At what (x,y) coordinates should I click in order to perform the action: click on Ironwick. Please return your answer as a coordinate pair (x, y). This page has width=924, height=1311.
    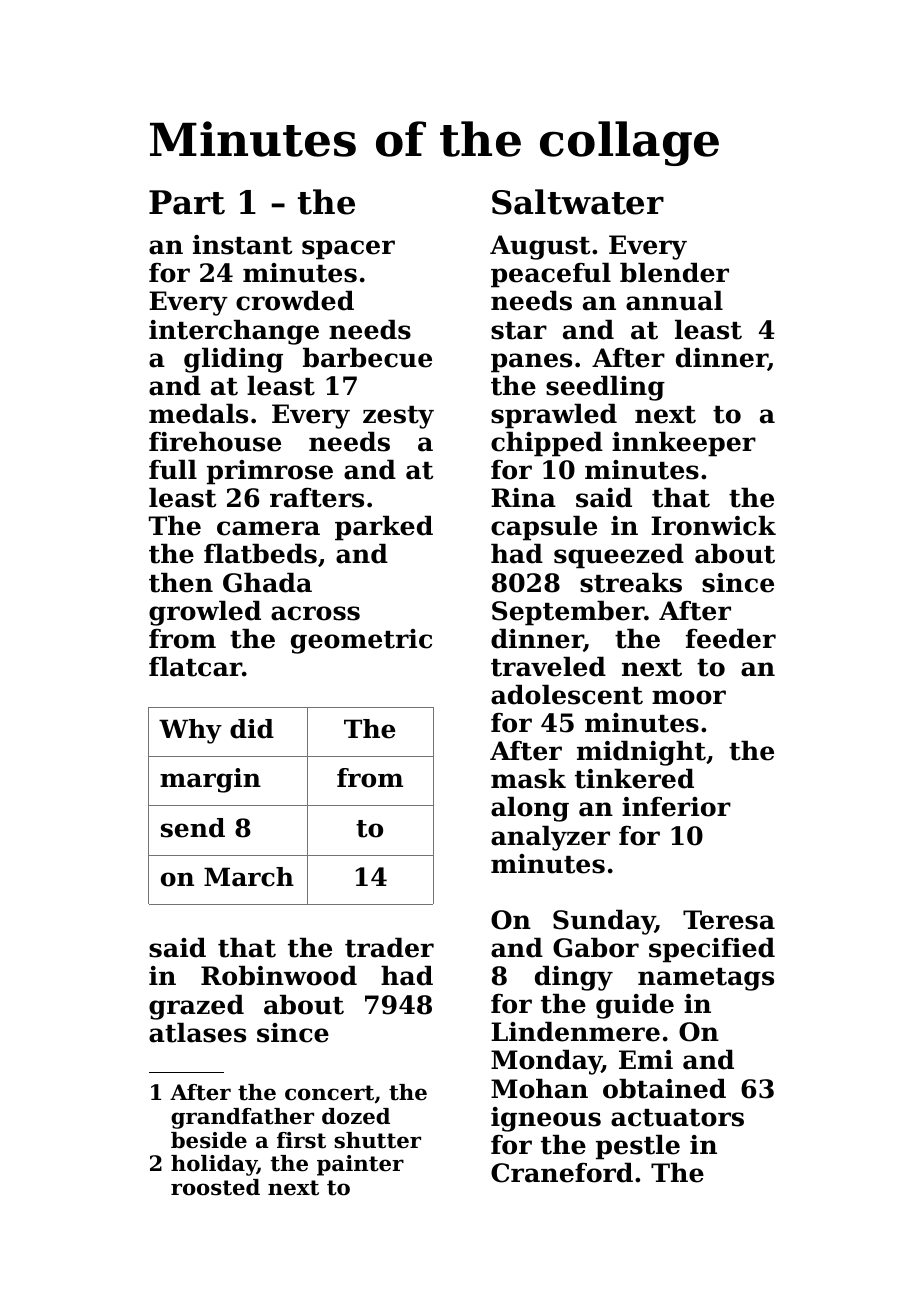
    Looking at the image, I should click on (713, 525).
